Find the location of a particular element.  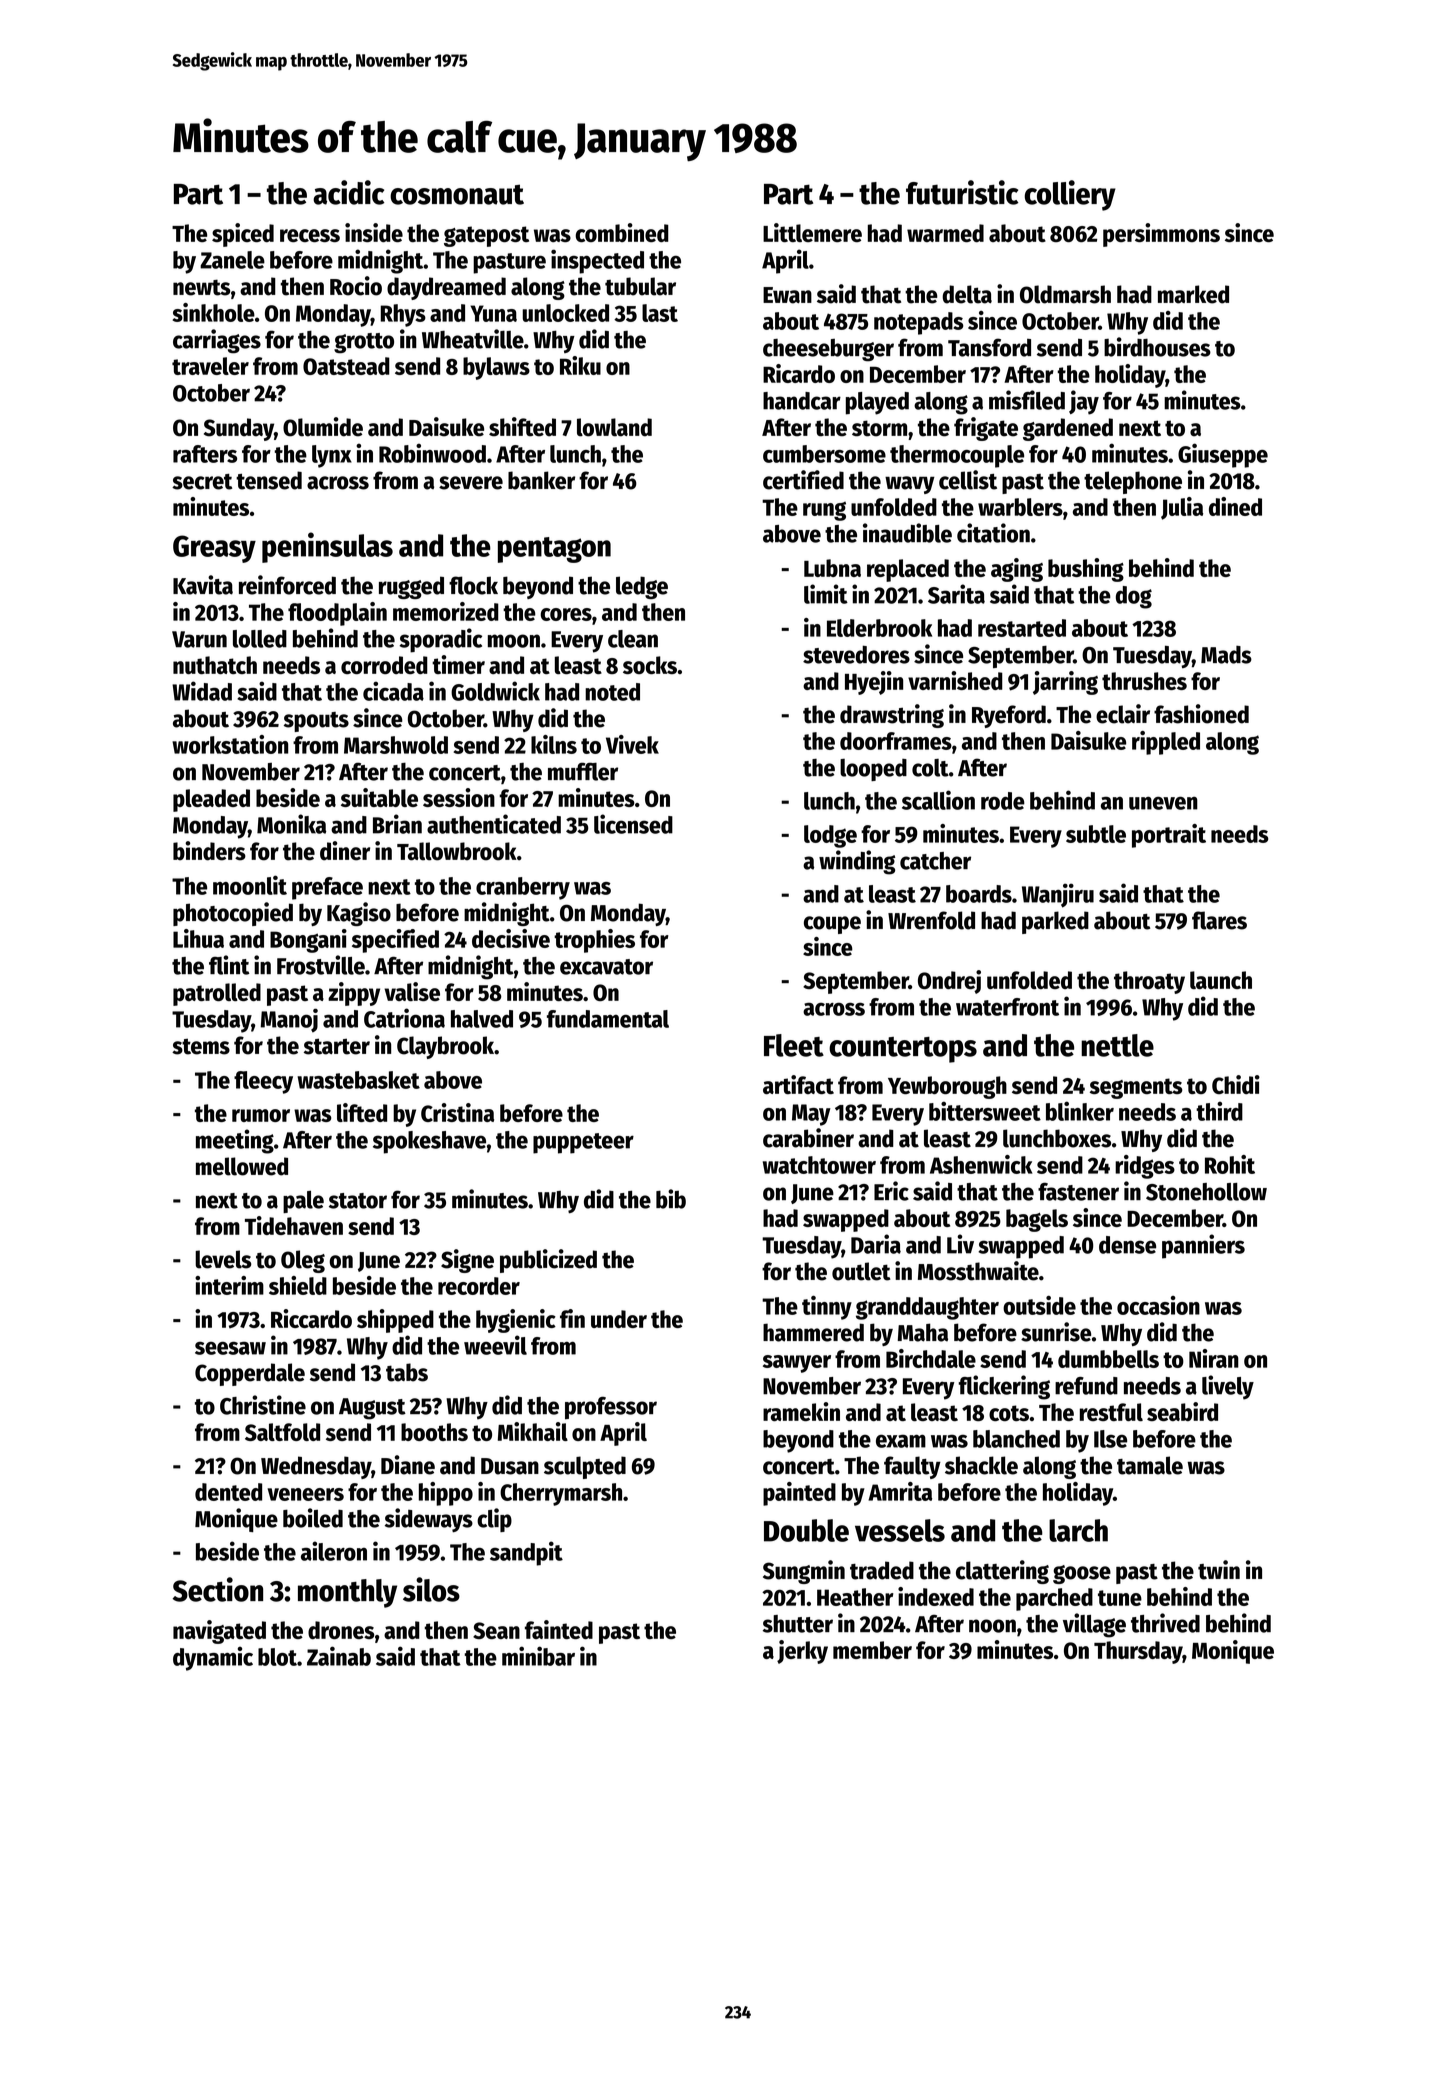

under is located at coordinates (619, 1319).
